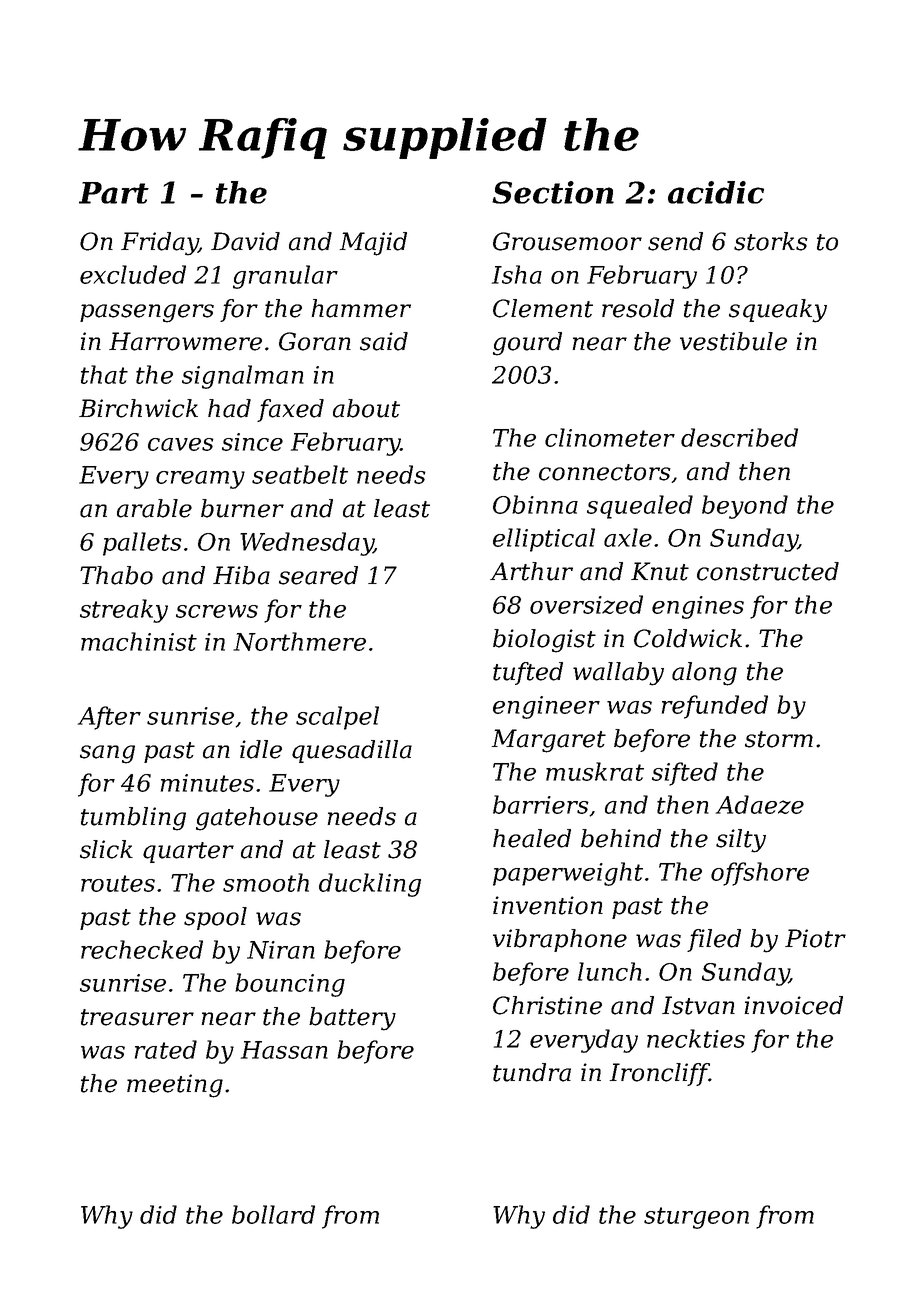  Describe the element at coordinates (109, 718) in the screenshot. I see `After` at that location.
